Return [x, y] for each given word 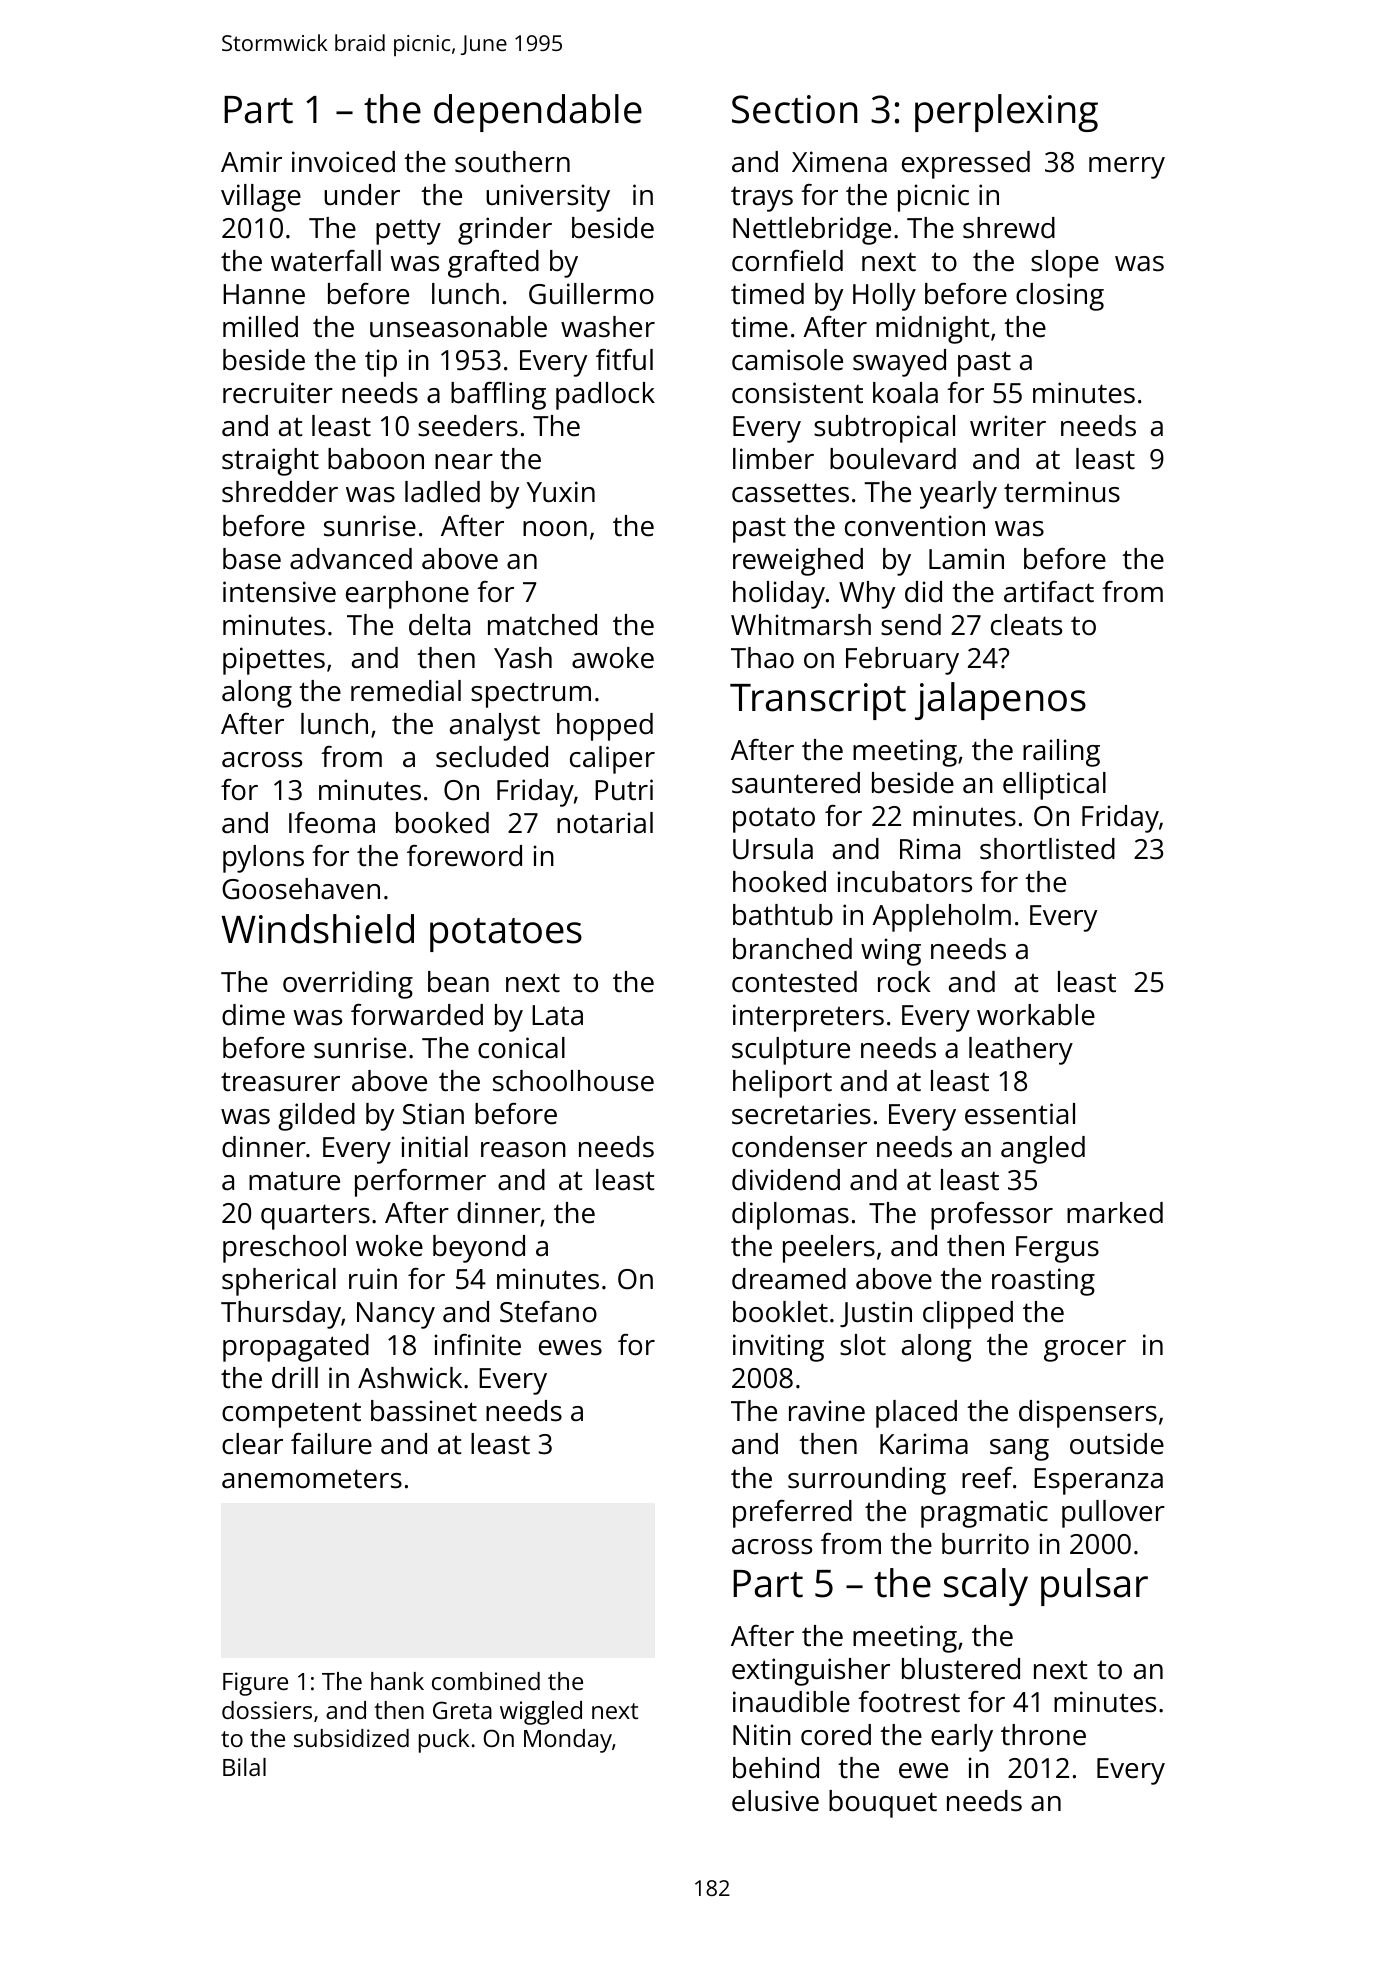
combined [486, 1681]
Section [794, 109]
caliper [612, 760]
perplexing [1006, 113]
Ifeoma [332, 823]
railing [1061, 753]
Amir [251, 161]
